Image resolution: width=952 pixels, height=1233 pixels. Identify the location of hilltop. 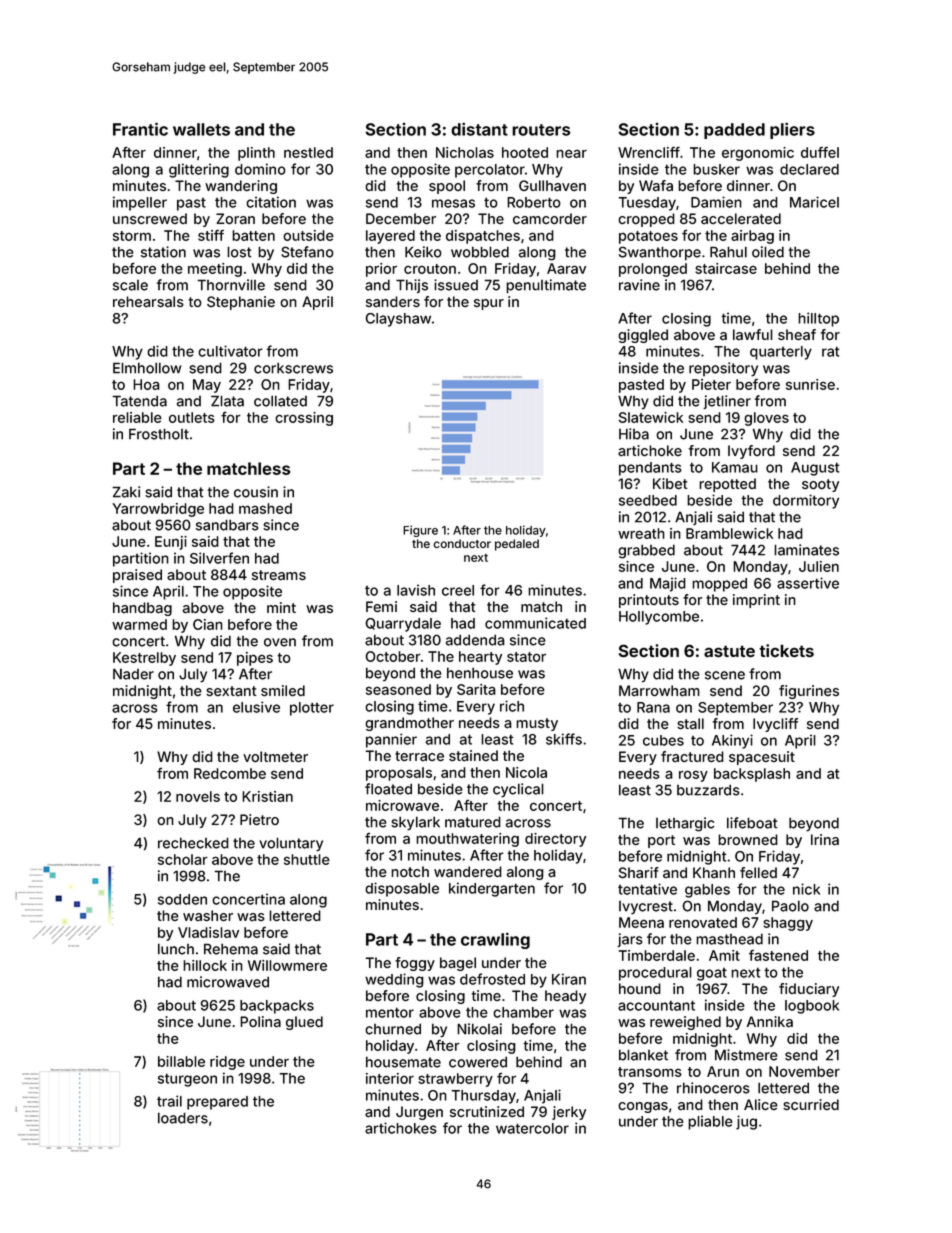
(818, 319).
